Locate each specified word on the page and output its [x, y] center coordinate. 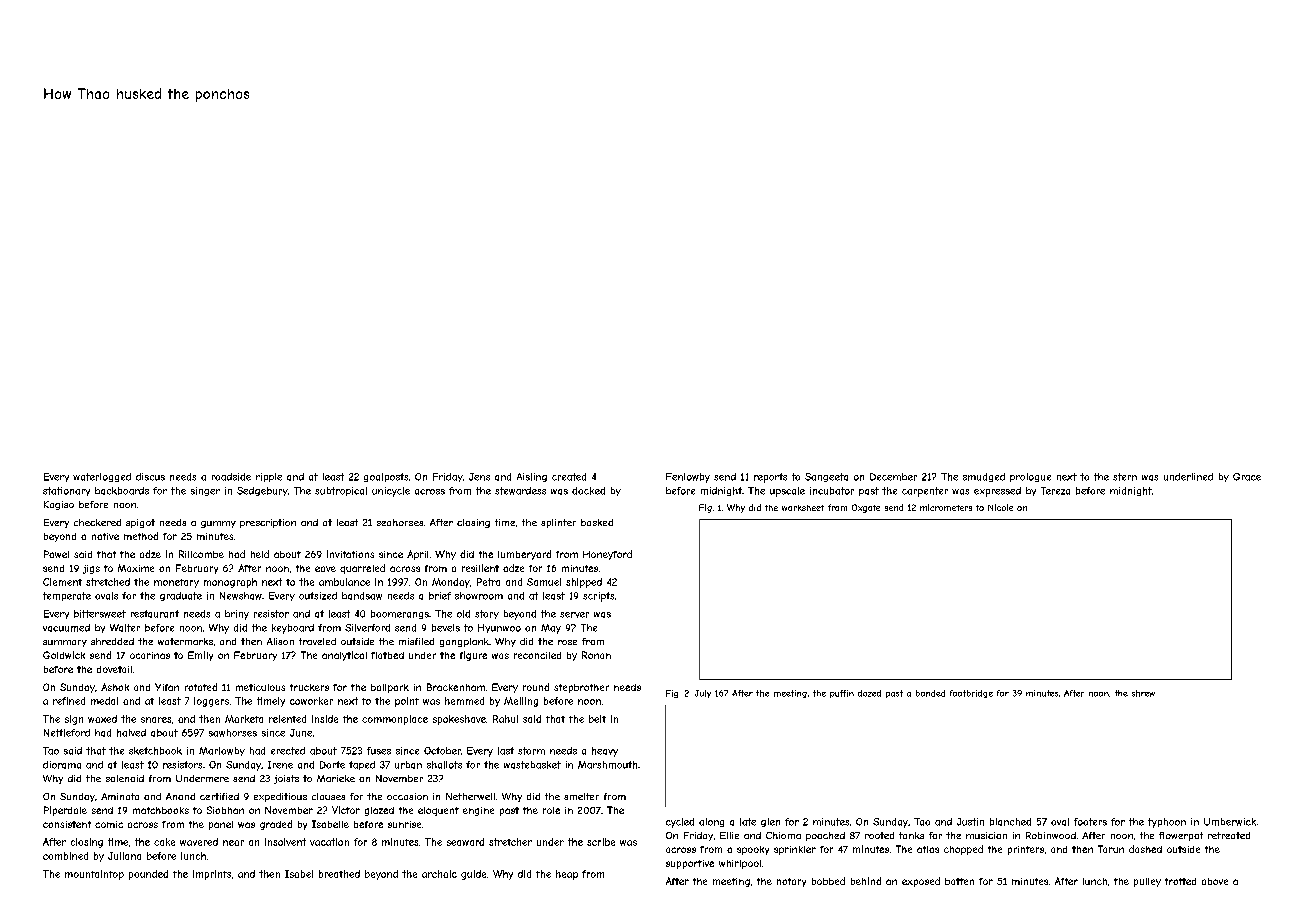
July [703, 694]
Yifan [167, 687]
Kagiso [59, 505]
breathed [339, 874]
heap [567, 875]
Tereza [1055, 491]
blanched [1010, 822]
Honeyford [607, 555]
